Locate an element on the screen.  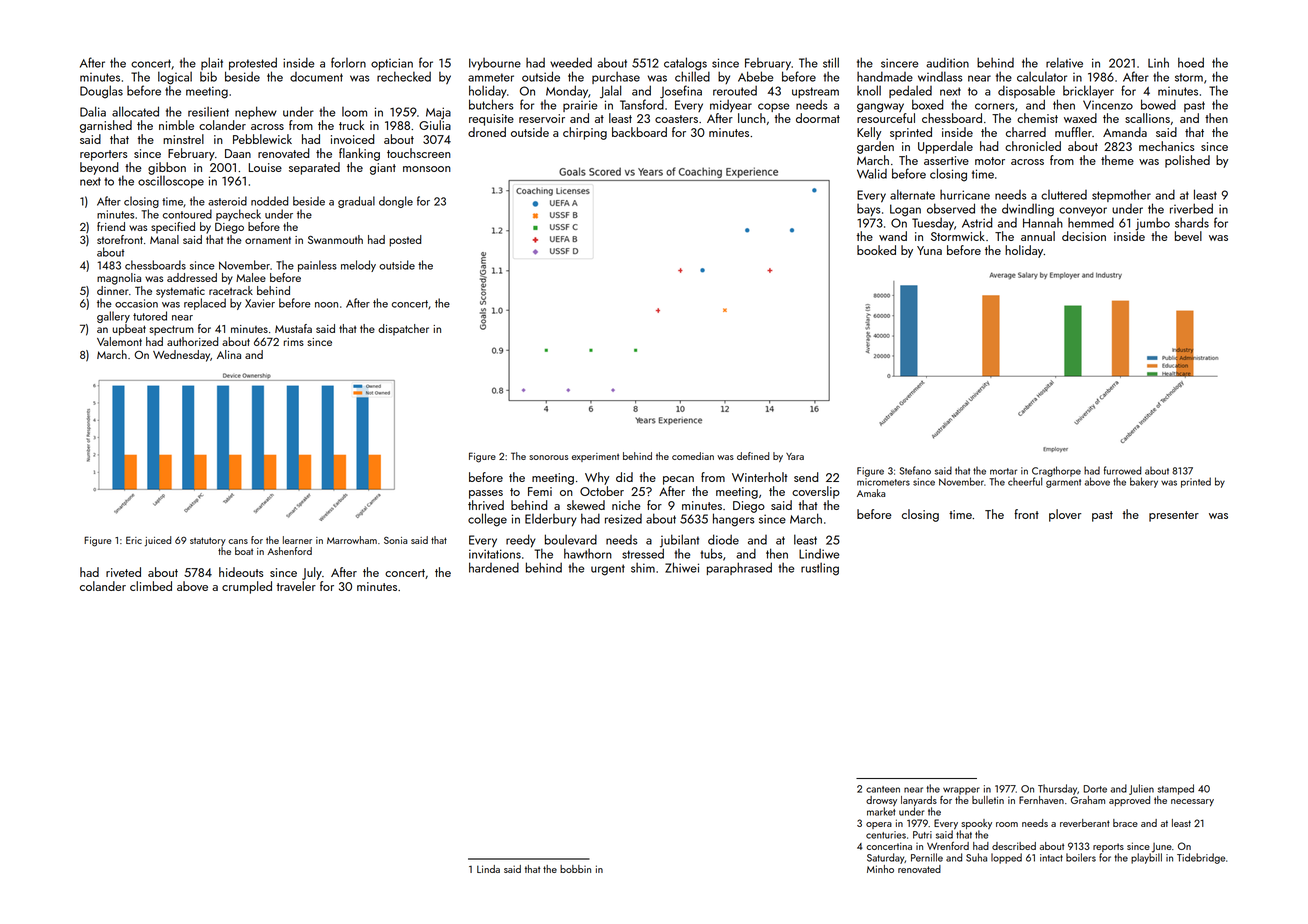
Amanda is located at coordinates (1125, 132).
